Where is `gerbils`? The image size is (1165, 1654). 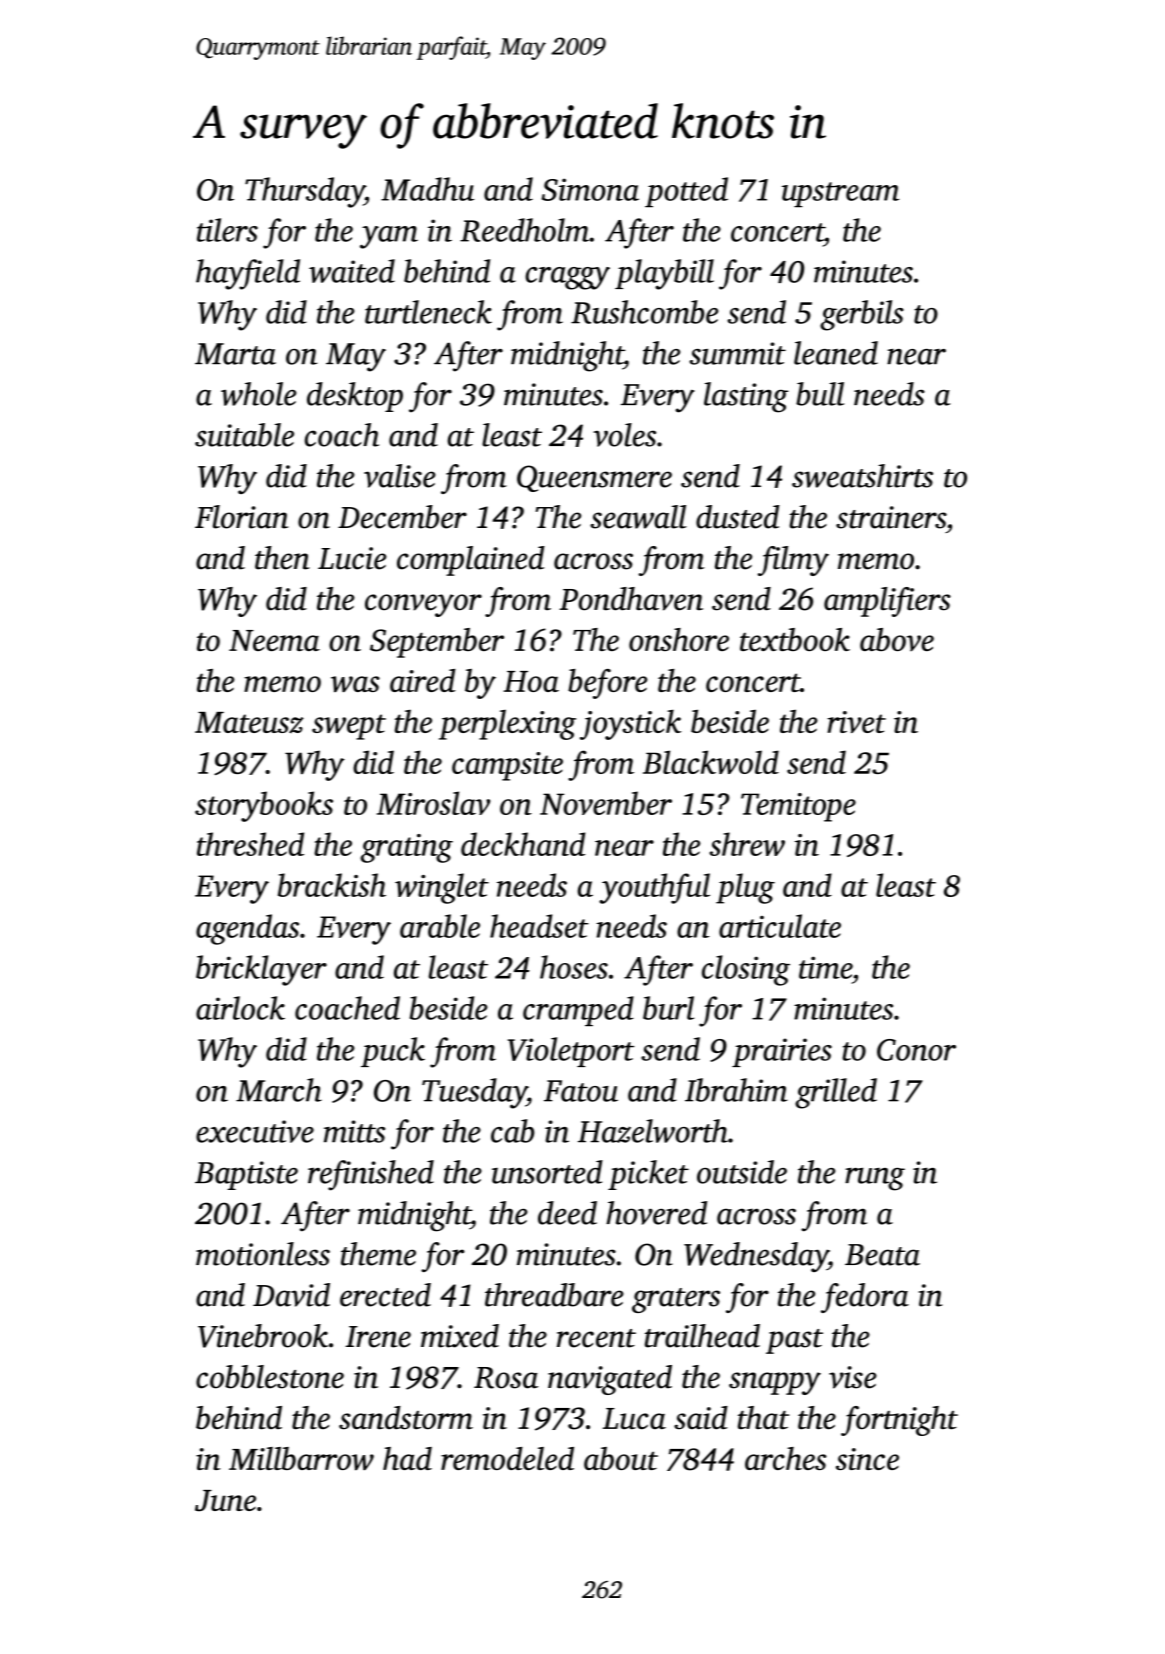
gerbils is located at coordinates (862, 315).
